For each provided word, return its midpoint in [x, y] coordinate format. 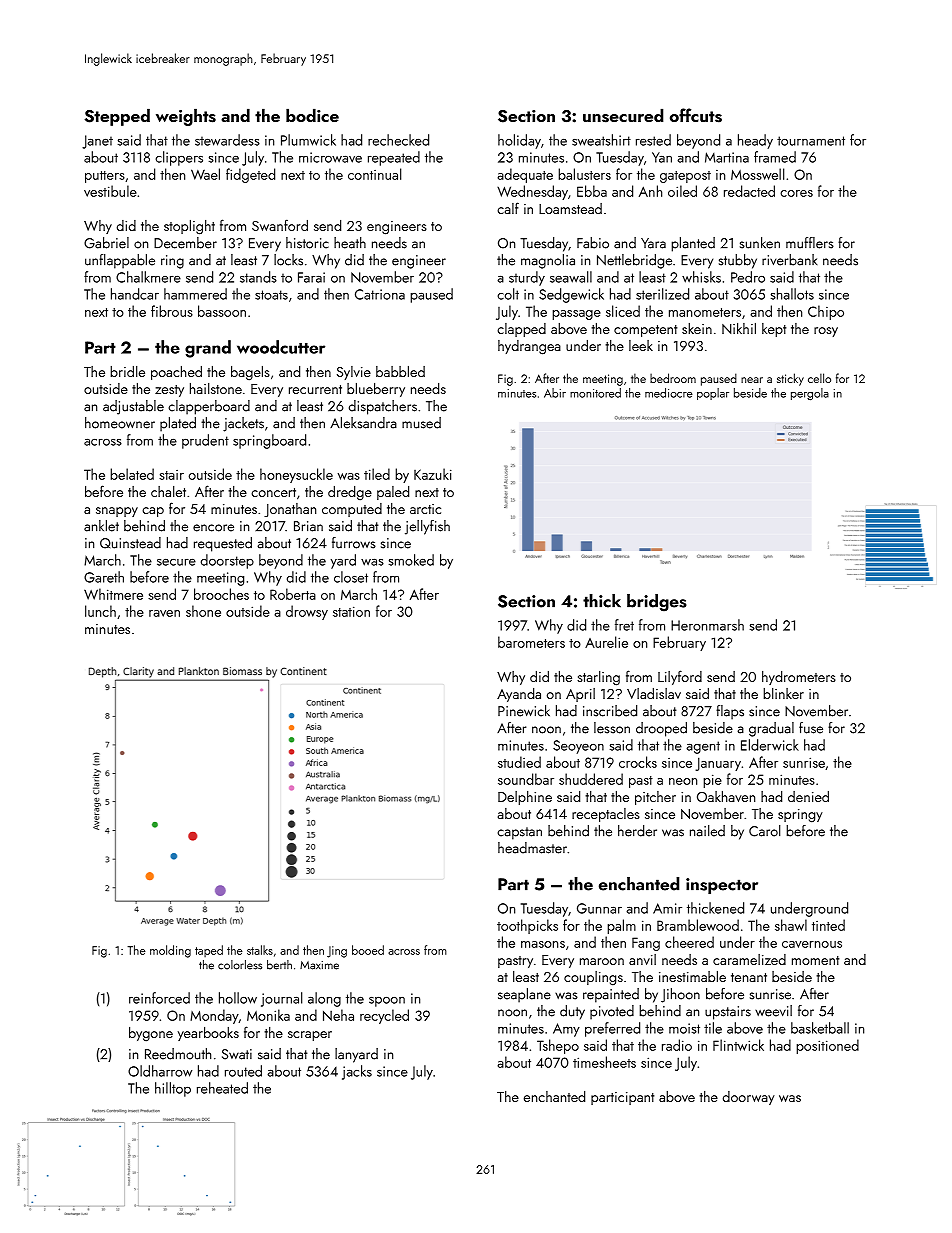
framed [775, 157]
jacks [357, 1072]
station [351, 611]
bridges [657, 603]
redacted [749, 191]
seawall [571, 277]
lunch [100, 611]
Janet [97, 142]
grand [208, 349]
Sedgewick [571, 295]
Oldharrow [160, 1071]
